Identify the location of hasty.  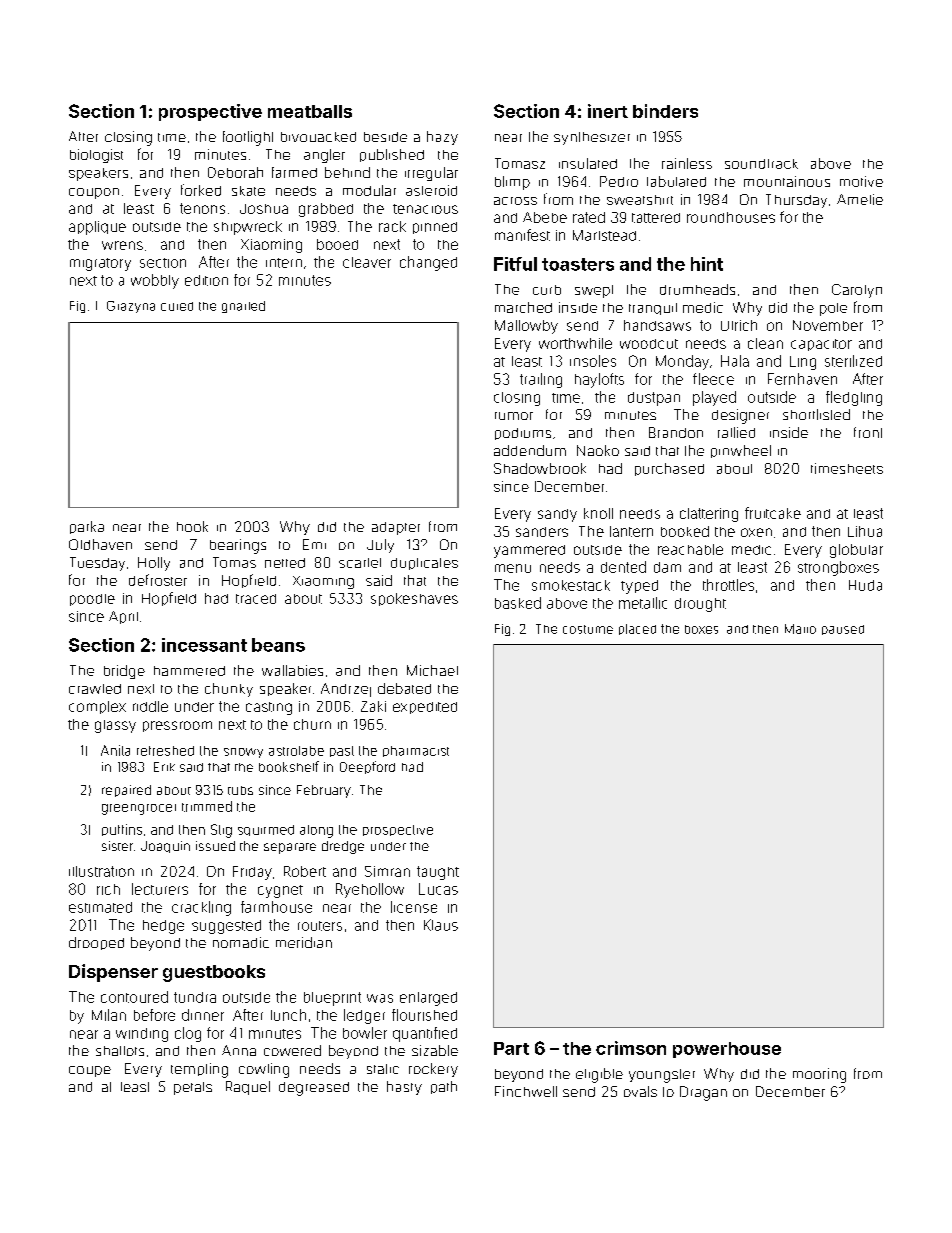
(404, 1088).
